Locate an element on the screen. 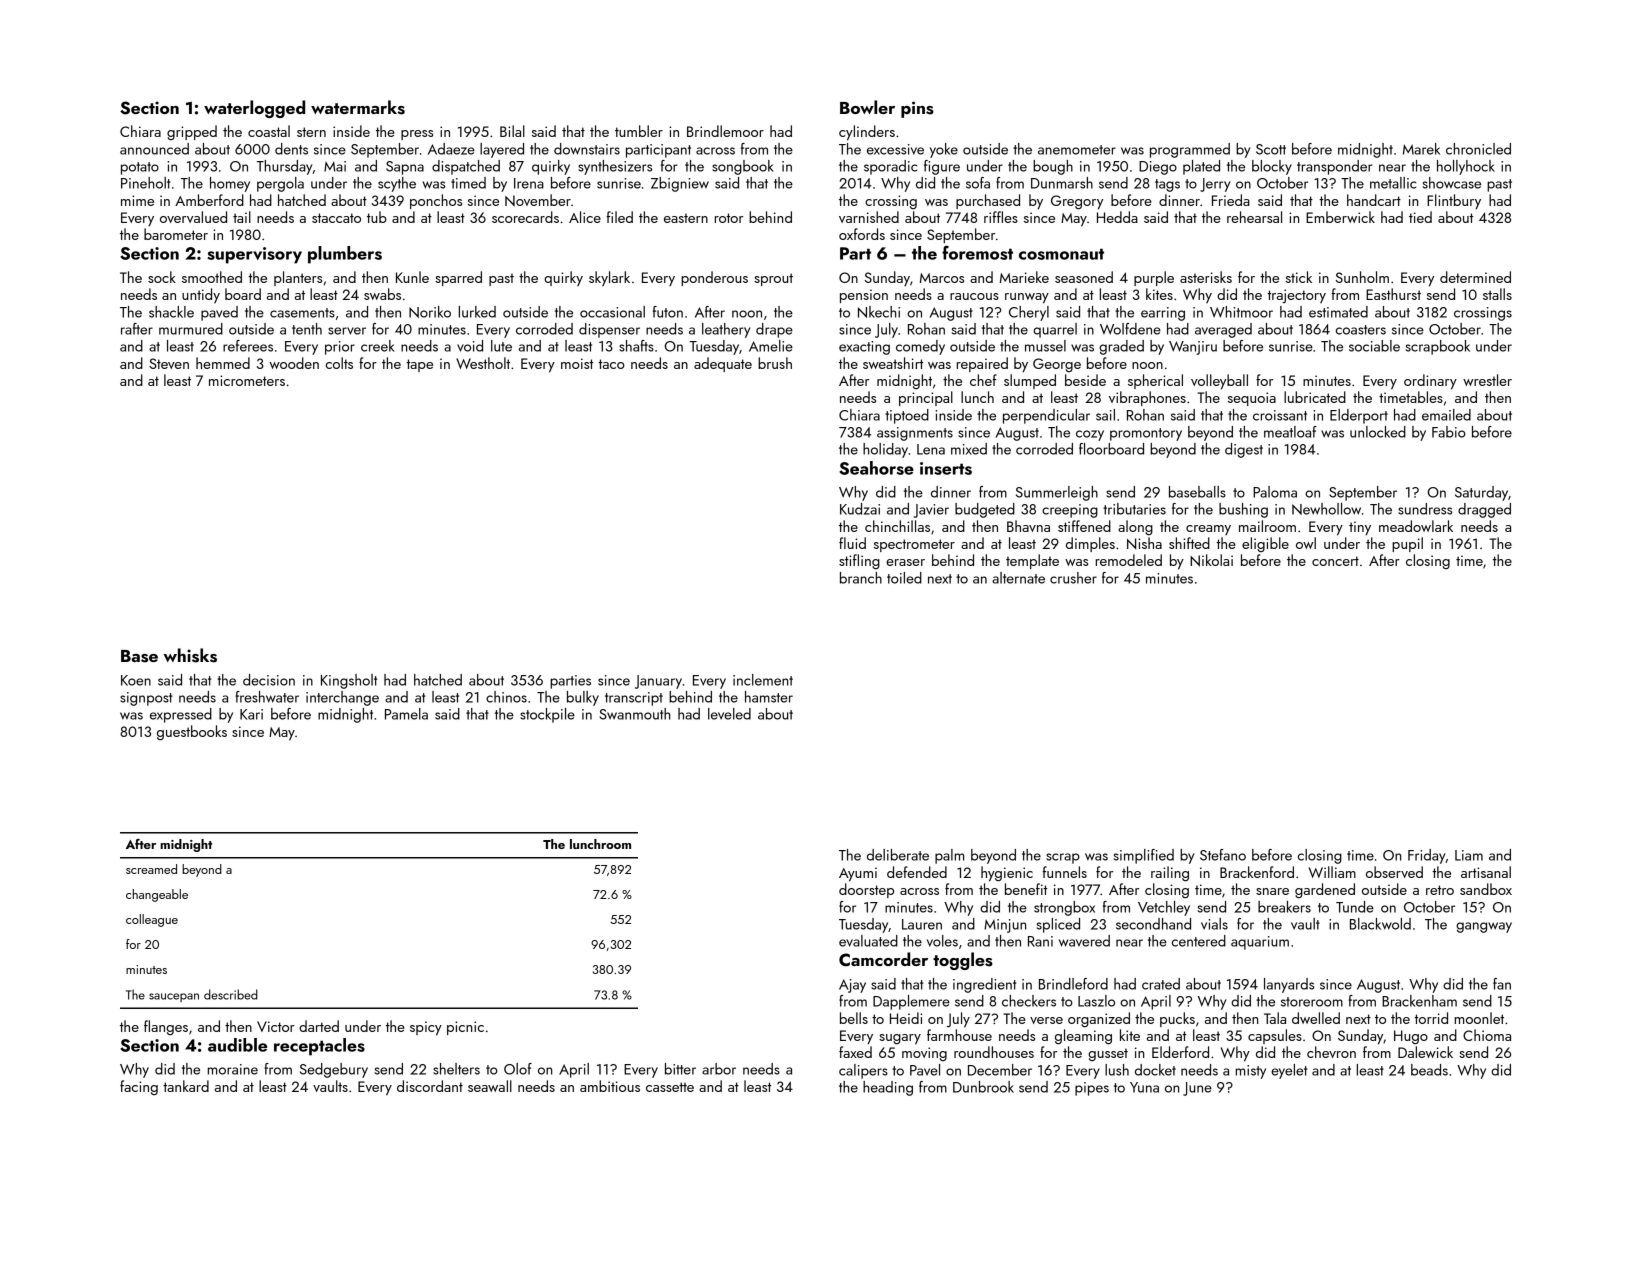 The image size is (1632, 1261). Hedda is located at coordinates (1117, 217).
